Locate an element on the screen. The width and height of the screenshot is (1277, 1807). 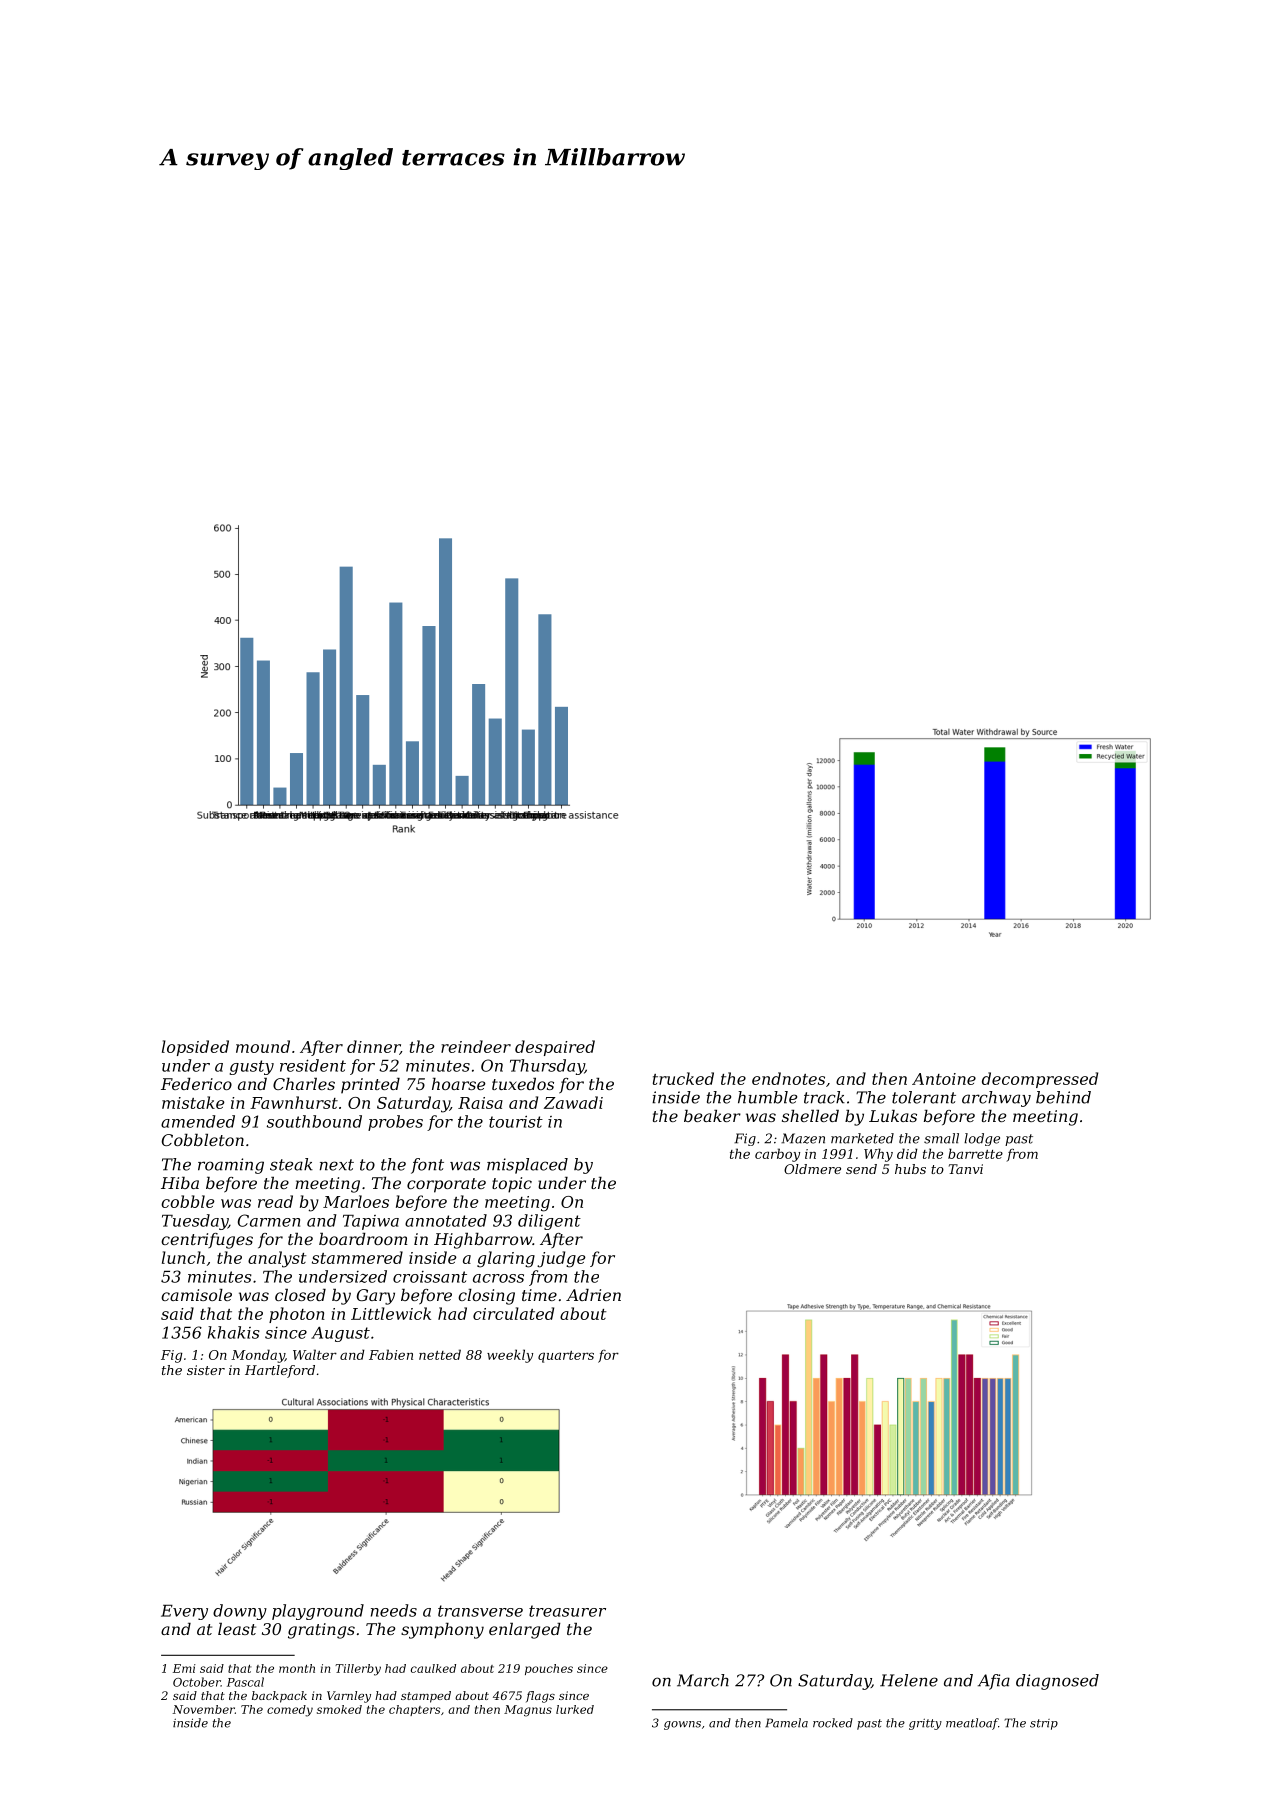
comedy is located at coordinates (290, 1711).
